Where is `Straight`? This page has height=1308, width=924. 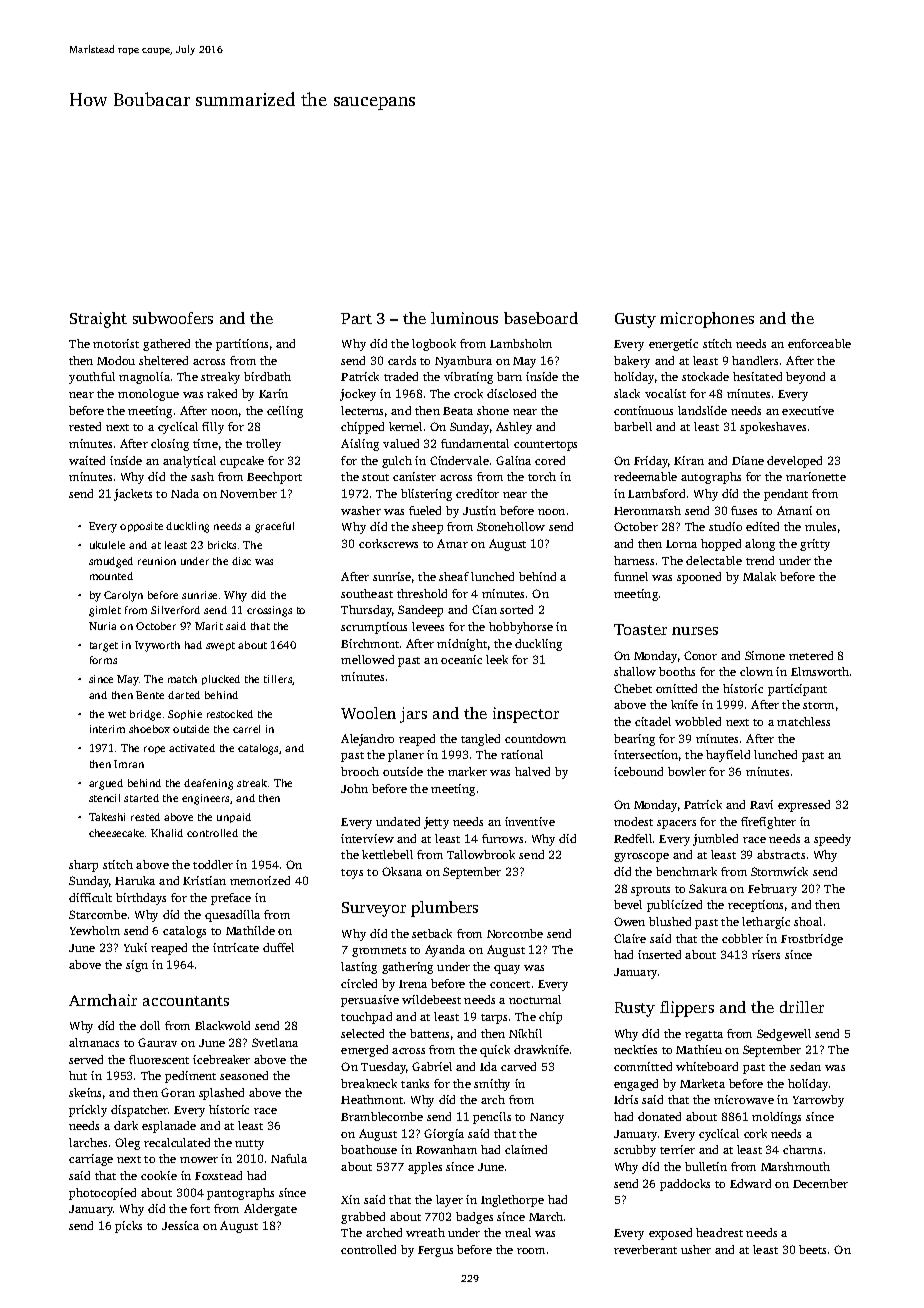
Straight is located at coordinates (98, 320).
